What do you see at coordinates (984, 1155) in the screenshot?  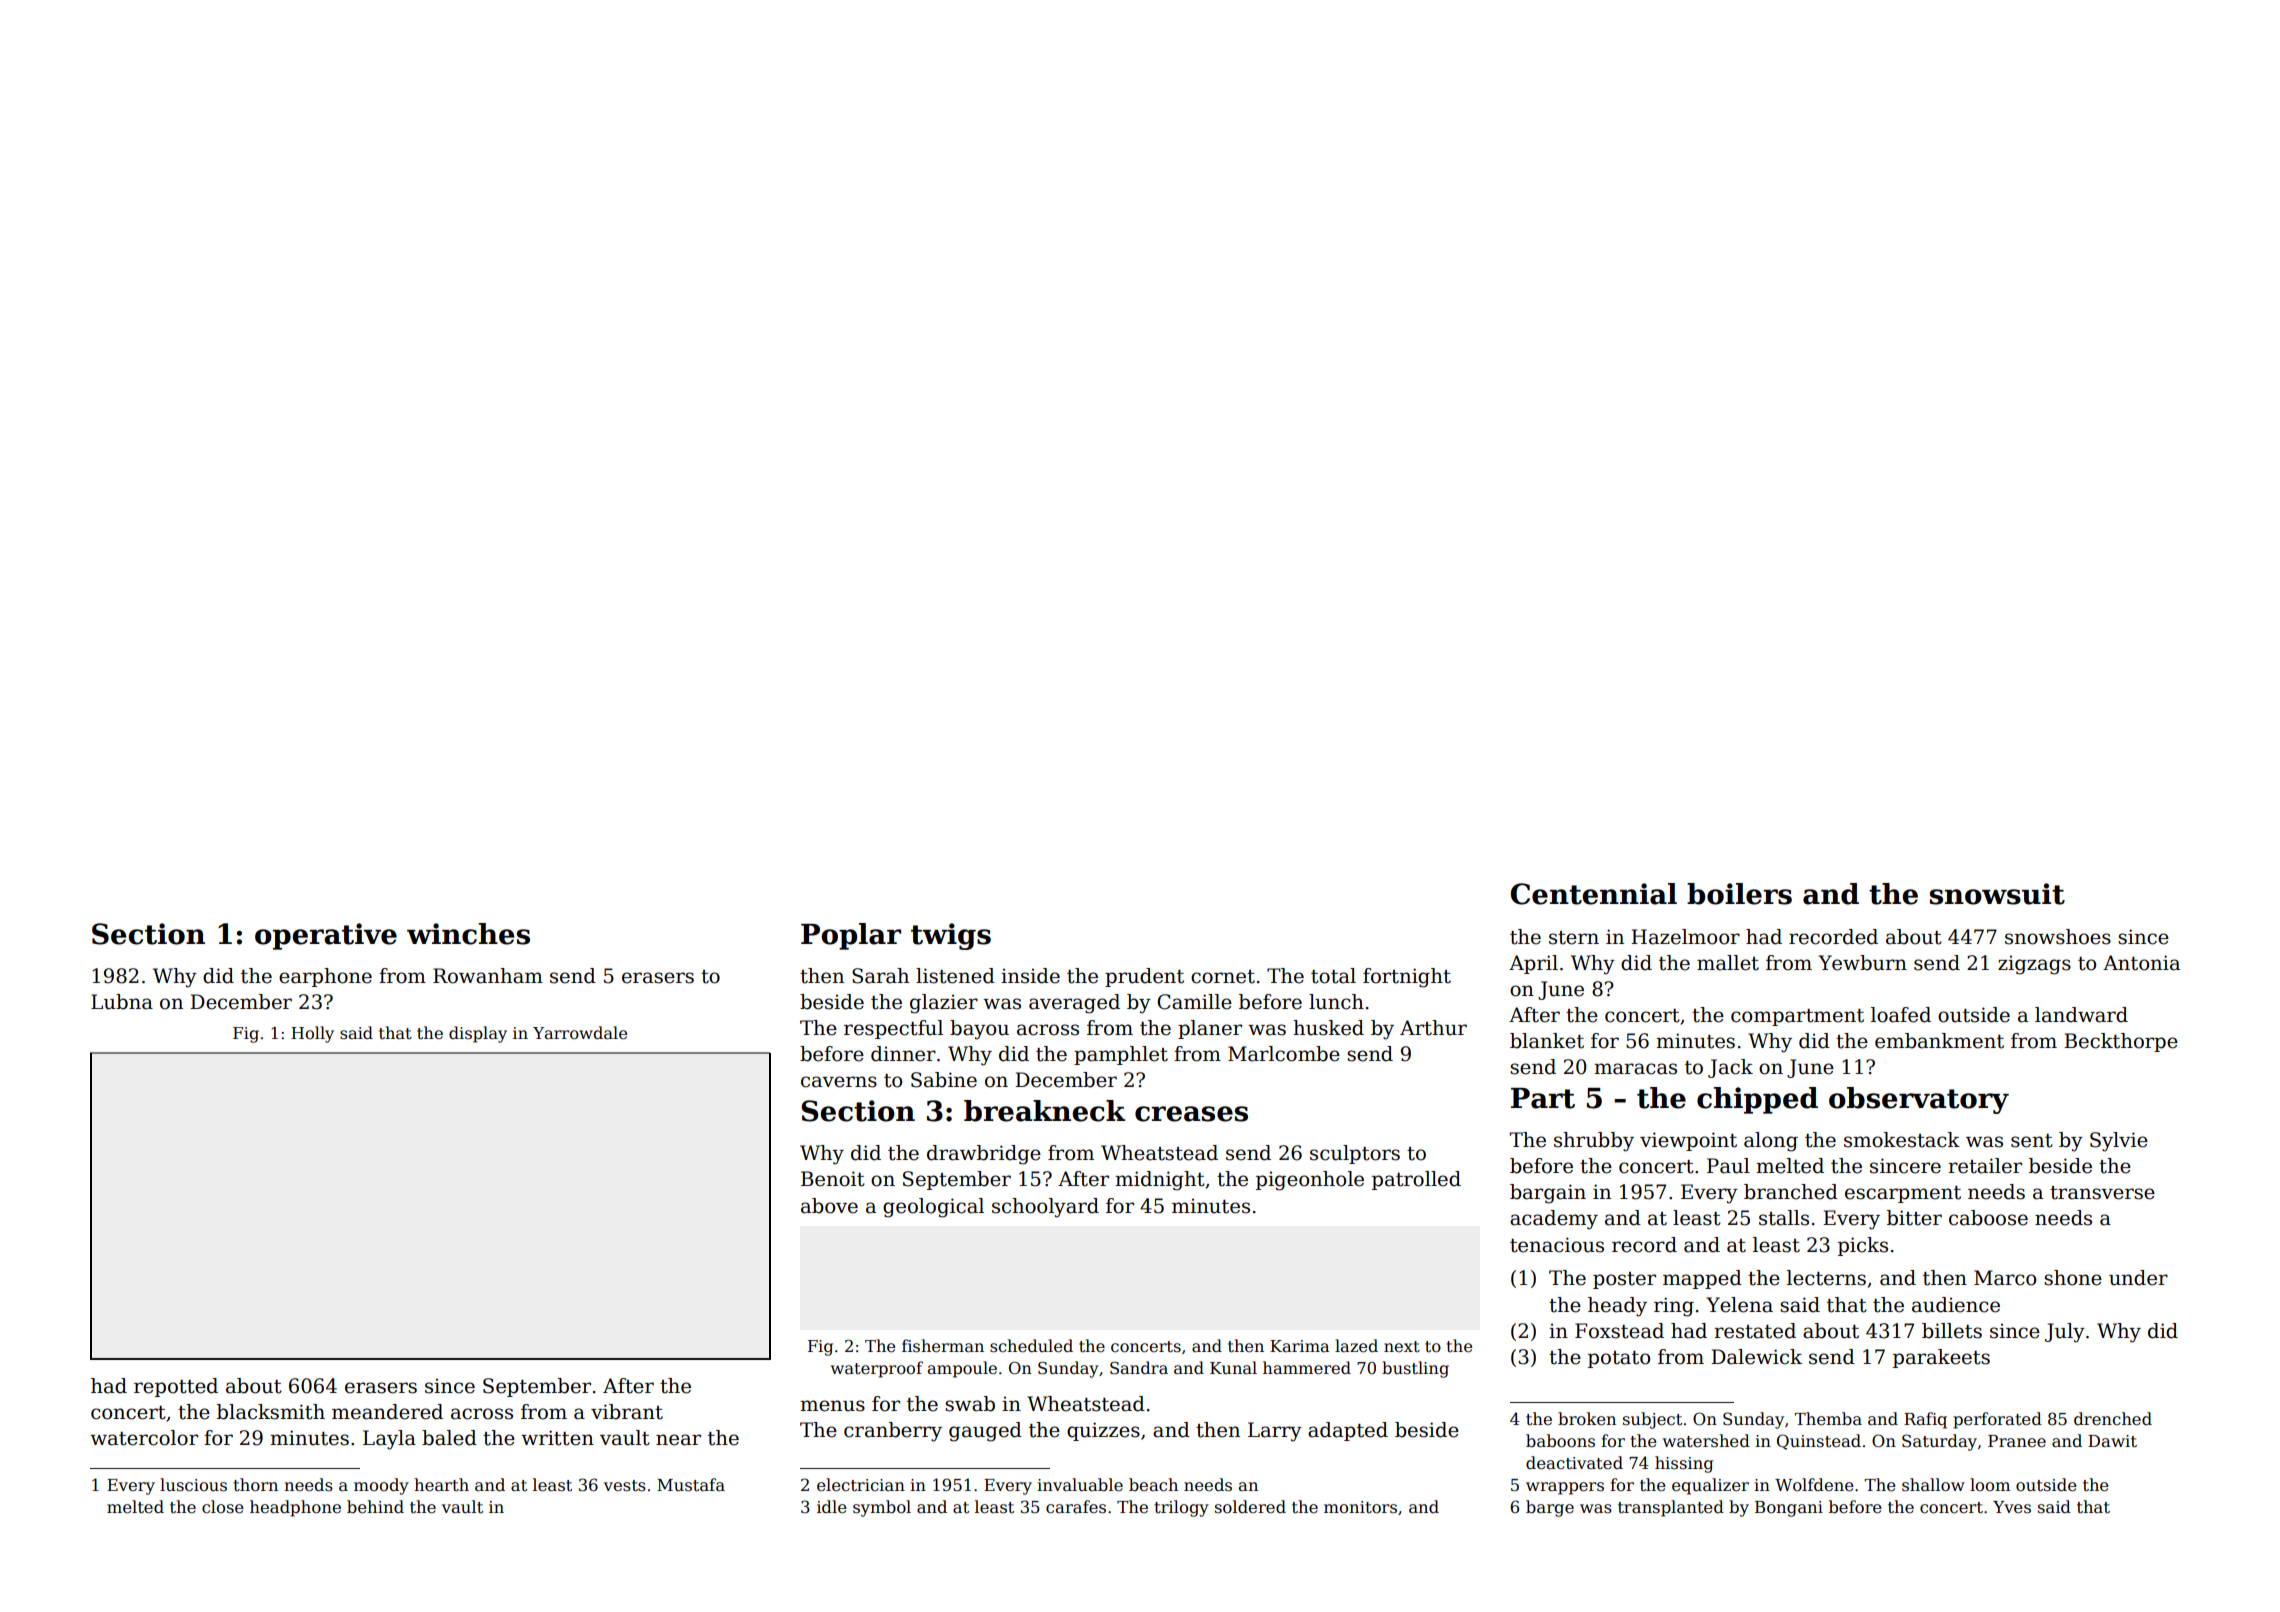 I see `drawbridge` at bounding box center [984, 1155].
